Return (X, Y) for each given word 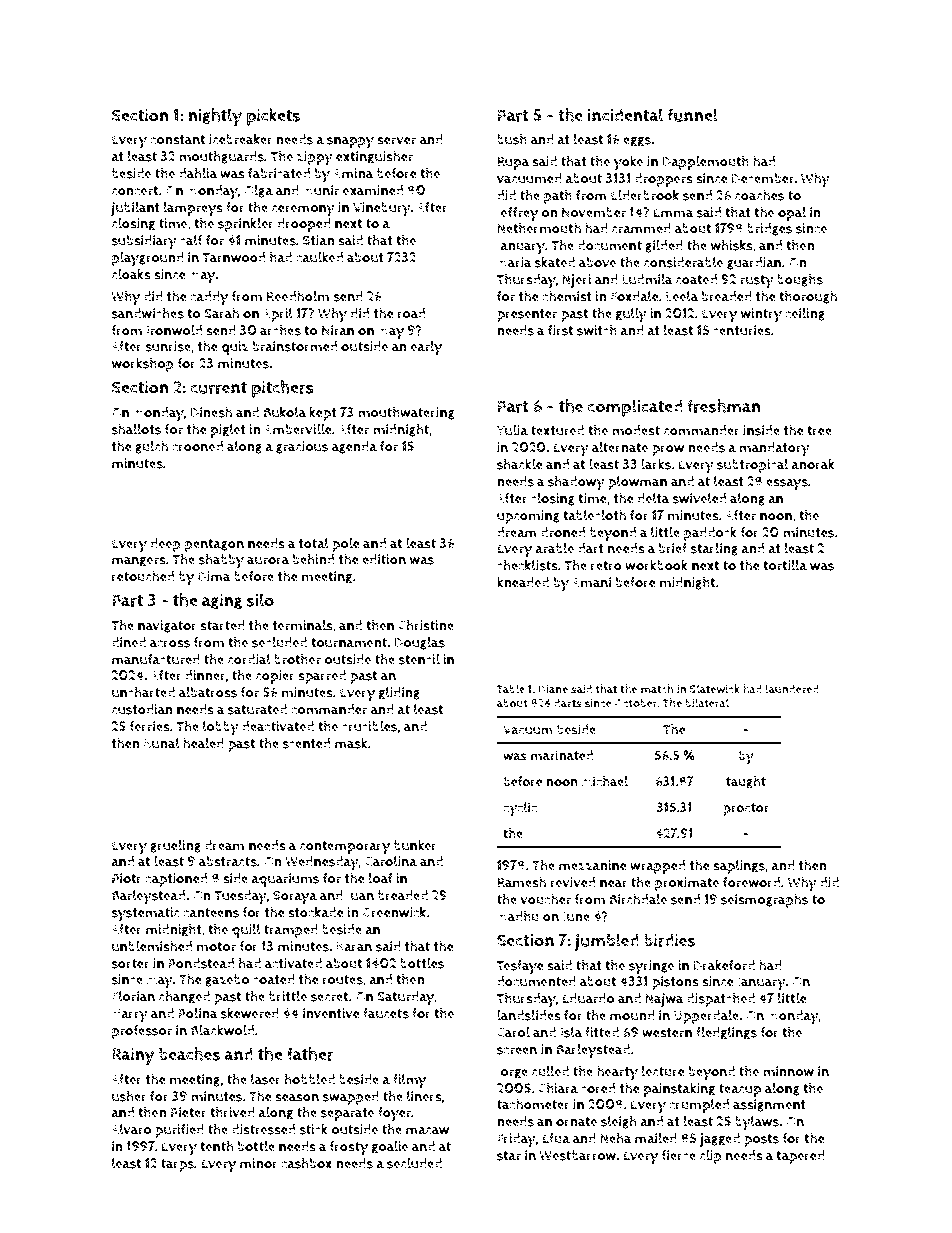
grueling (175, 846)
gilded (664, 246)
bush (512, 139)
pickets (273, 117)
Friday (516, 1140)
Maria (514, 262)
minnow (788, 1071)
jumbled (607, 942)
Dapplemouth (705, 162)
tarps (177, 1165)
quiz (234, 348)
